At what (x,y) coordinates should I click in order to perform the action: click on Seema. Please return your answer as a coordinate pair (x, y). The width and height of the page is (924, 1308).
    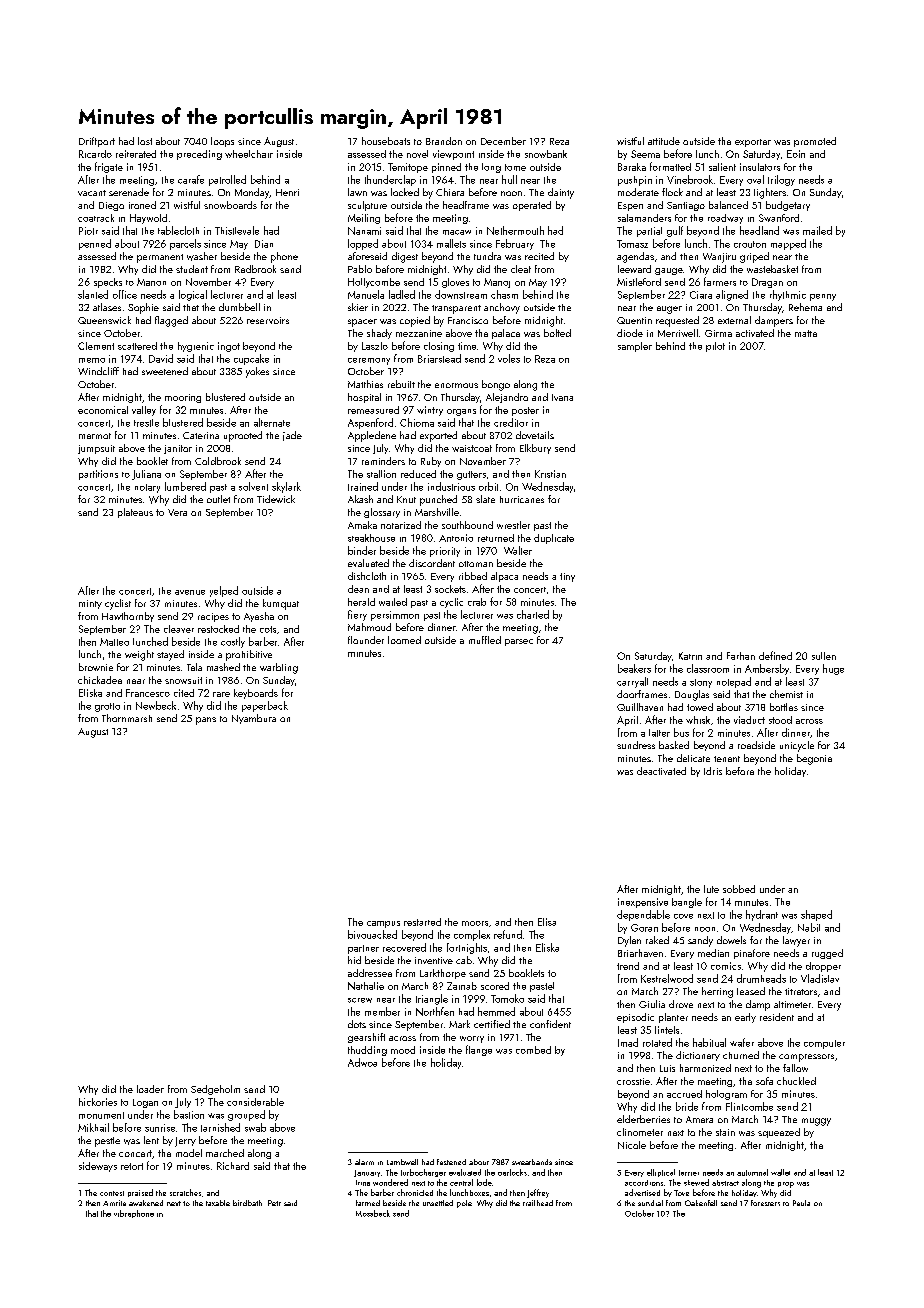
    Looking at the image, I should click on (645, 154).
